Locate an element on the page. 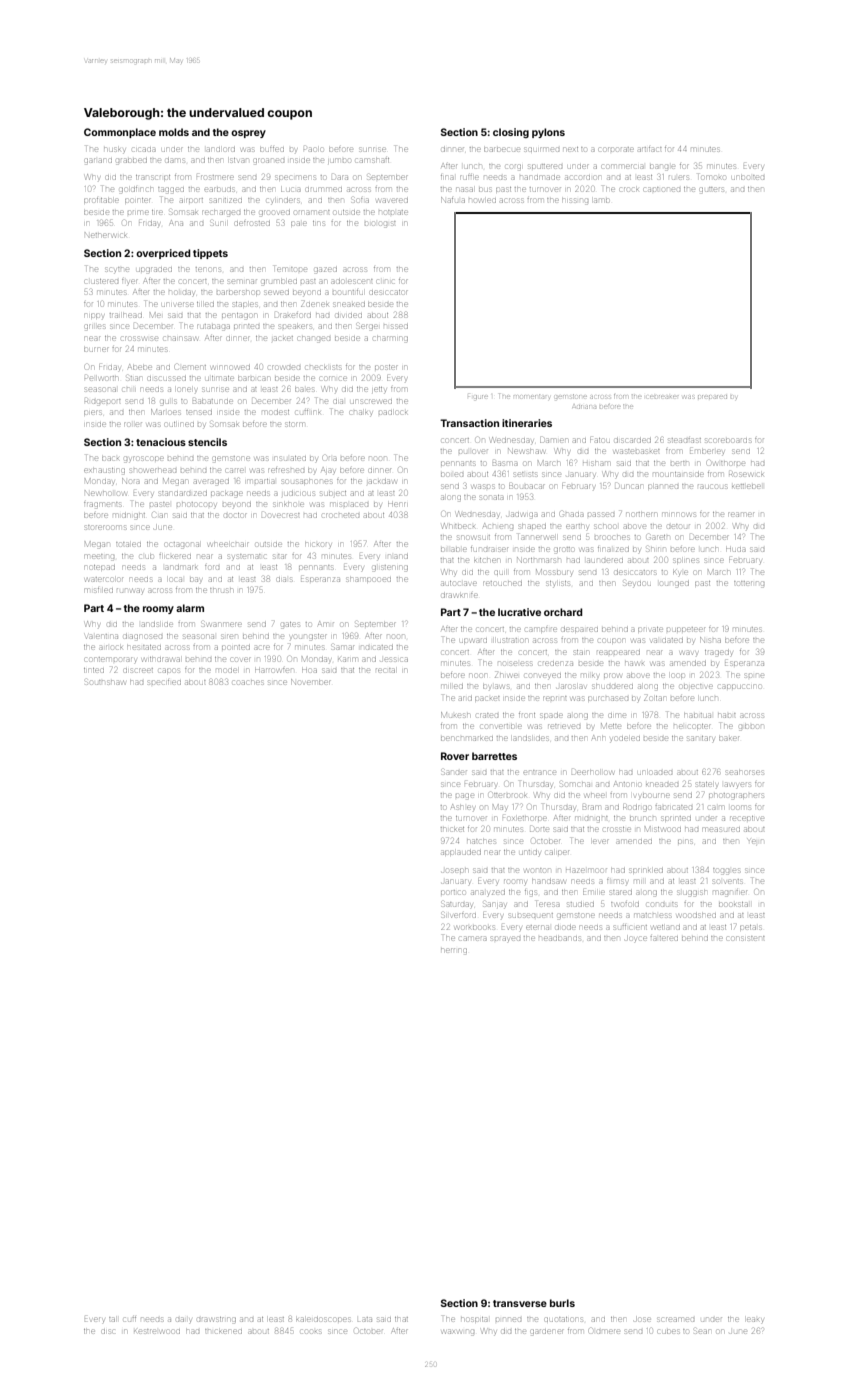  closing is located at coordinates (511, 133).
